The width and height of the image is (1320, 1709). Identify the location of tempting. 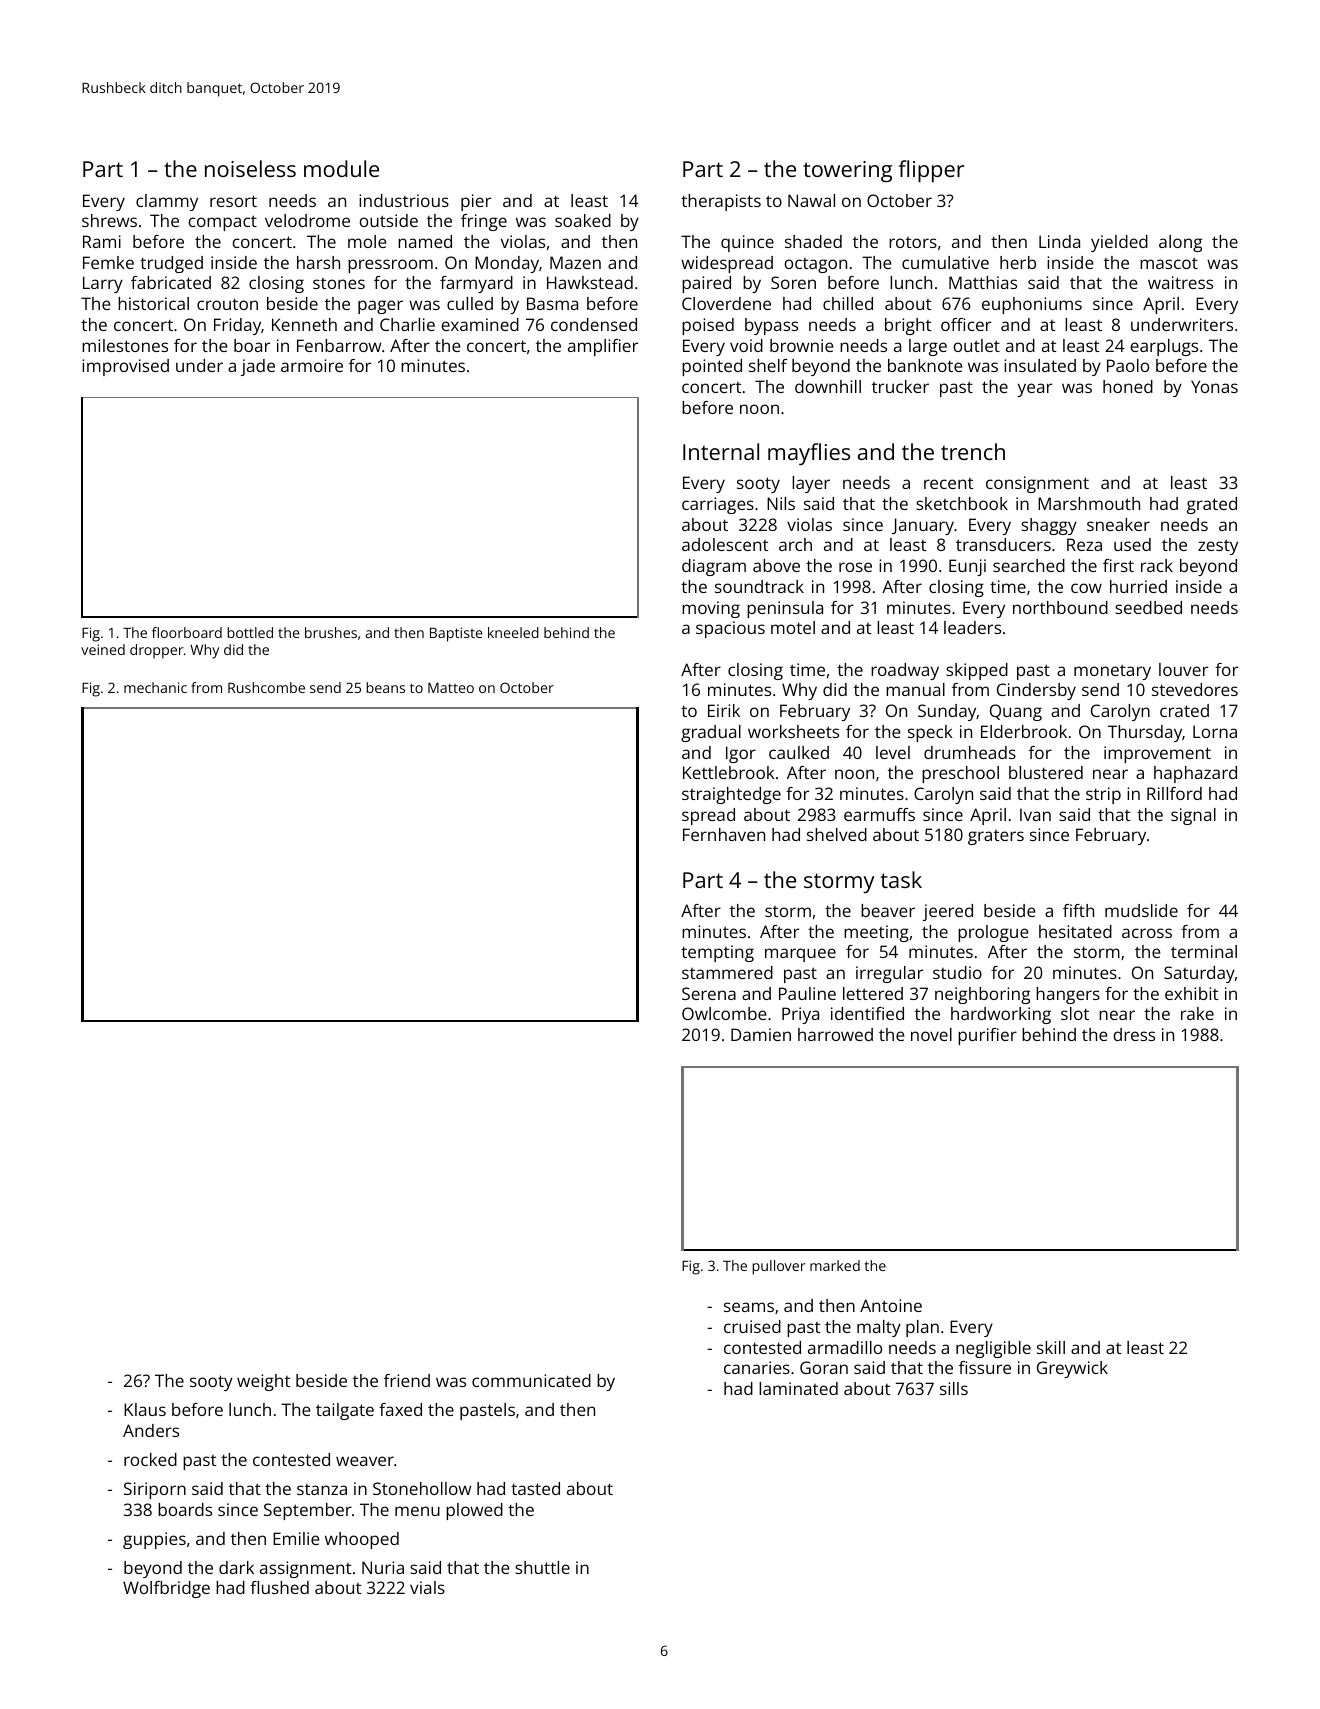
(717, 953).
